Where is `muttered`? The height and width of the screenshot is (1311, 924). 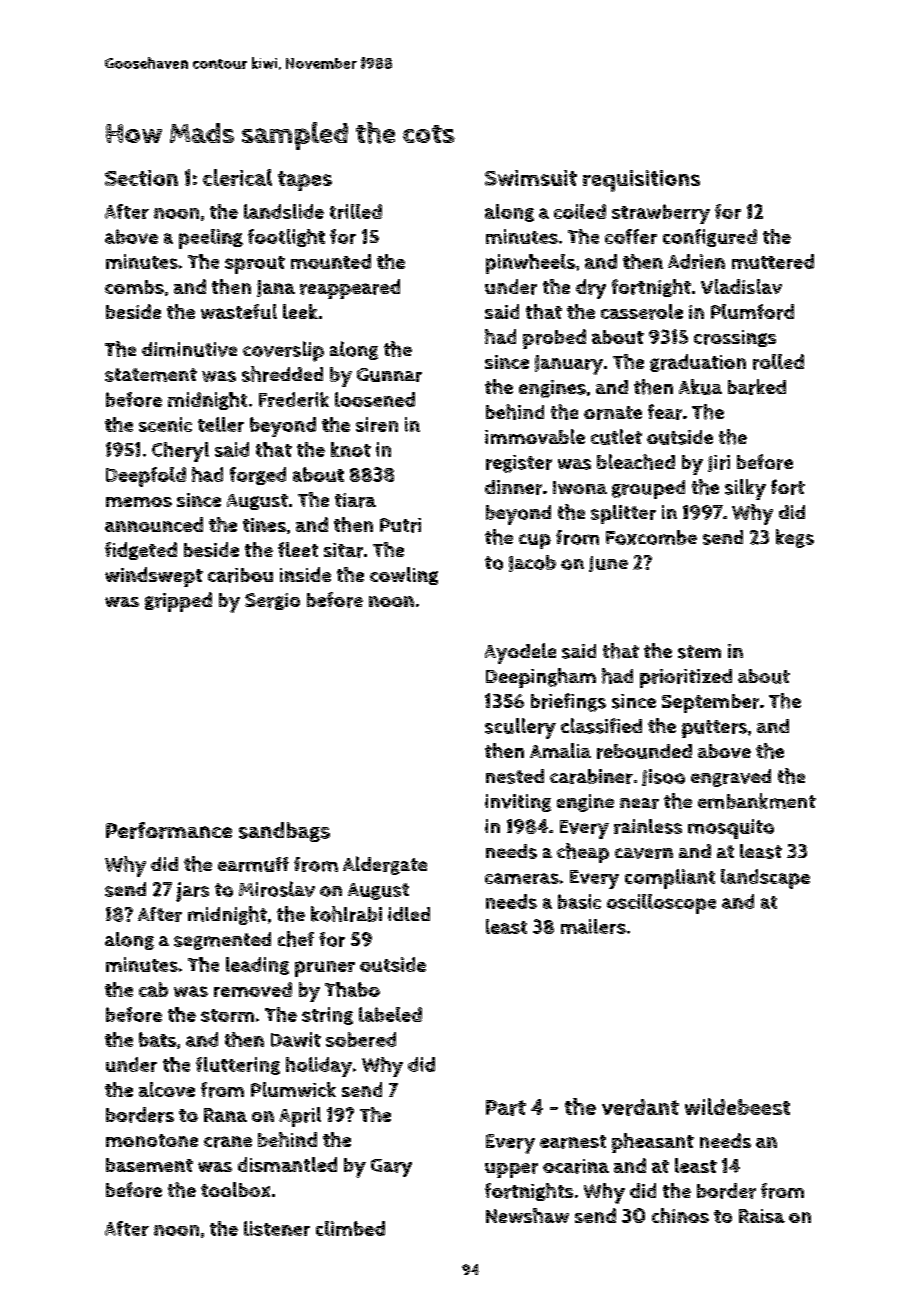
muttered is located at coordinates (773, 261).
